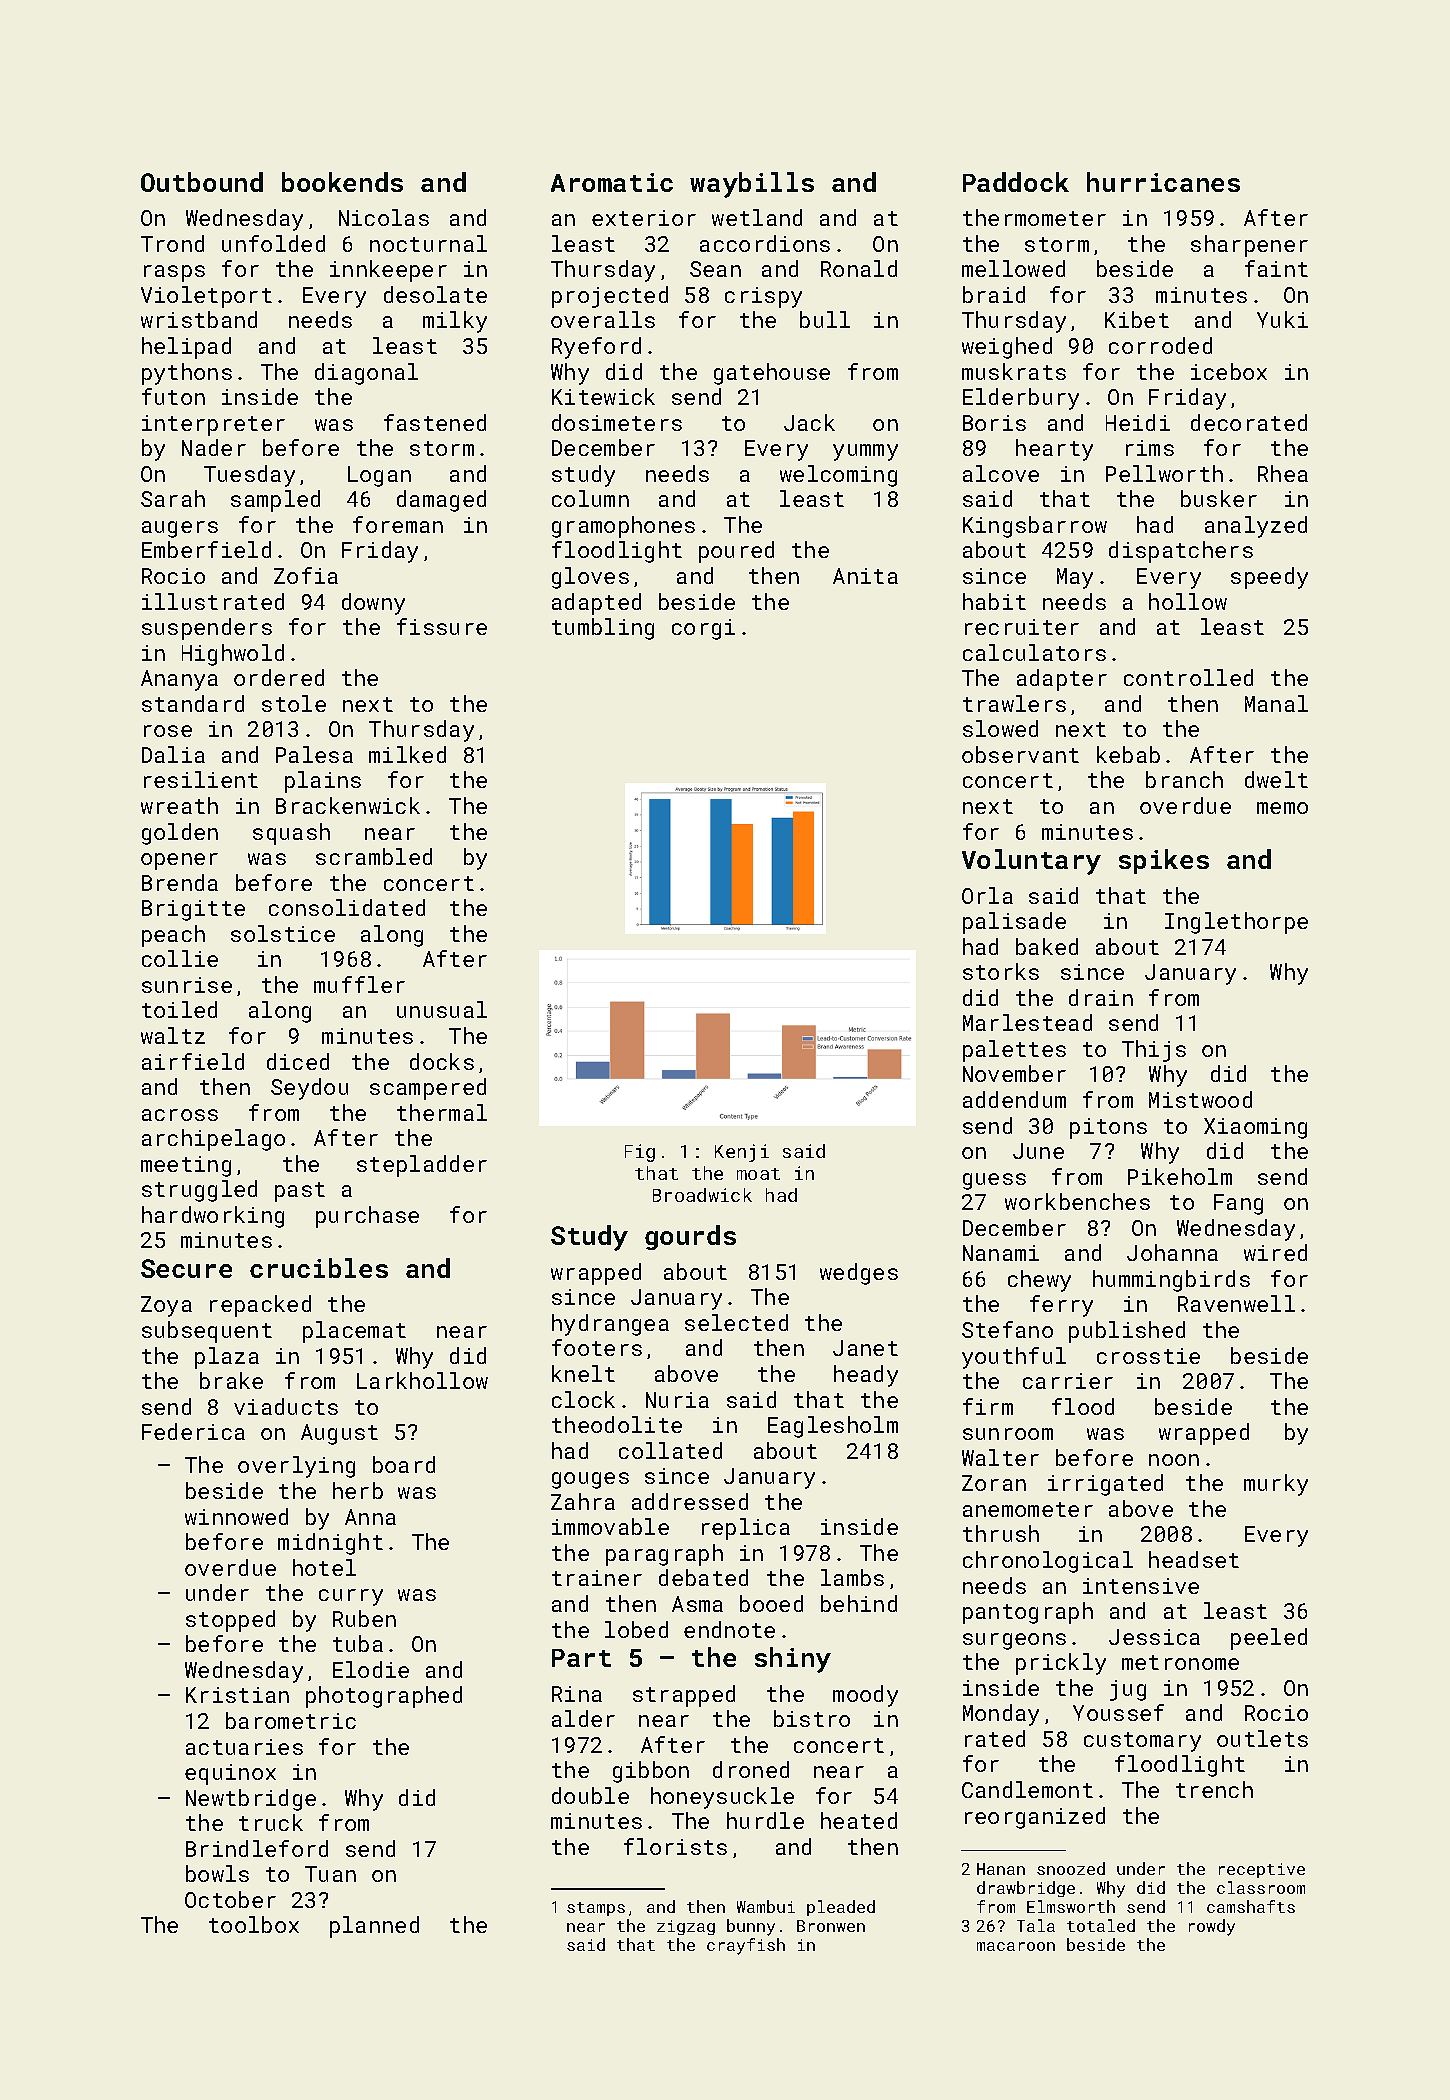 Image resolution: width=1450 pixels, height=2100 pixels. Describe the element at coordinates (374, 1927) in the document. I see `planned` at that location.
